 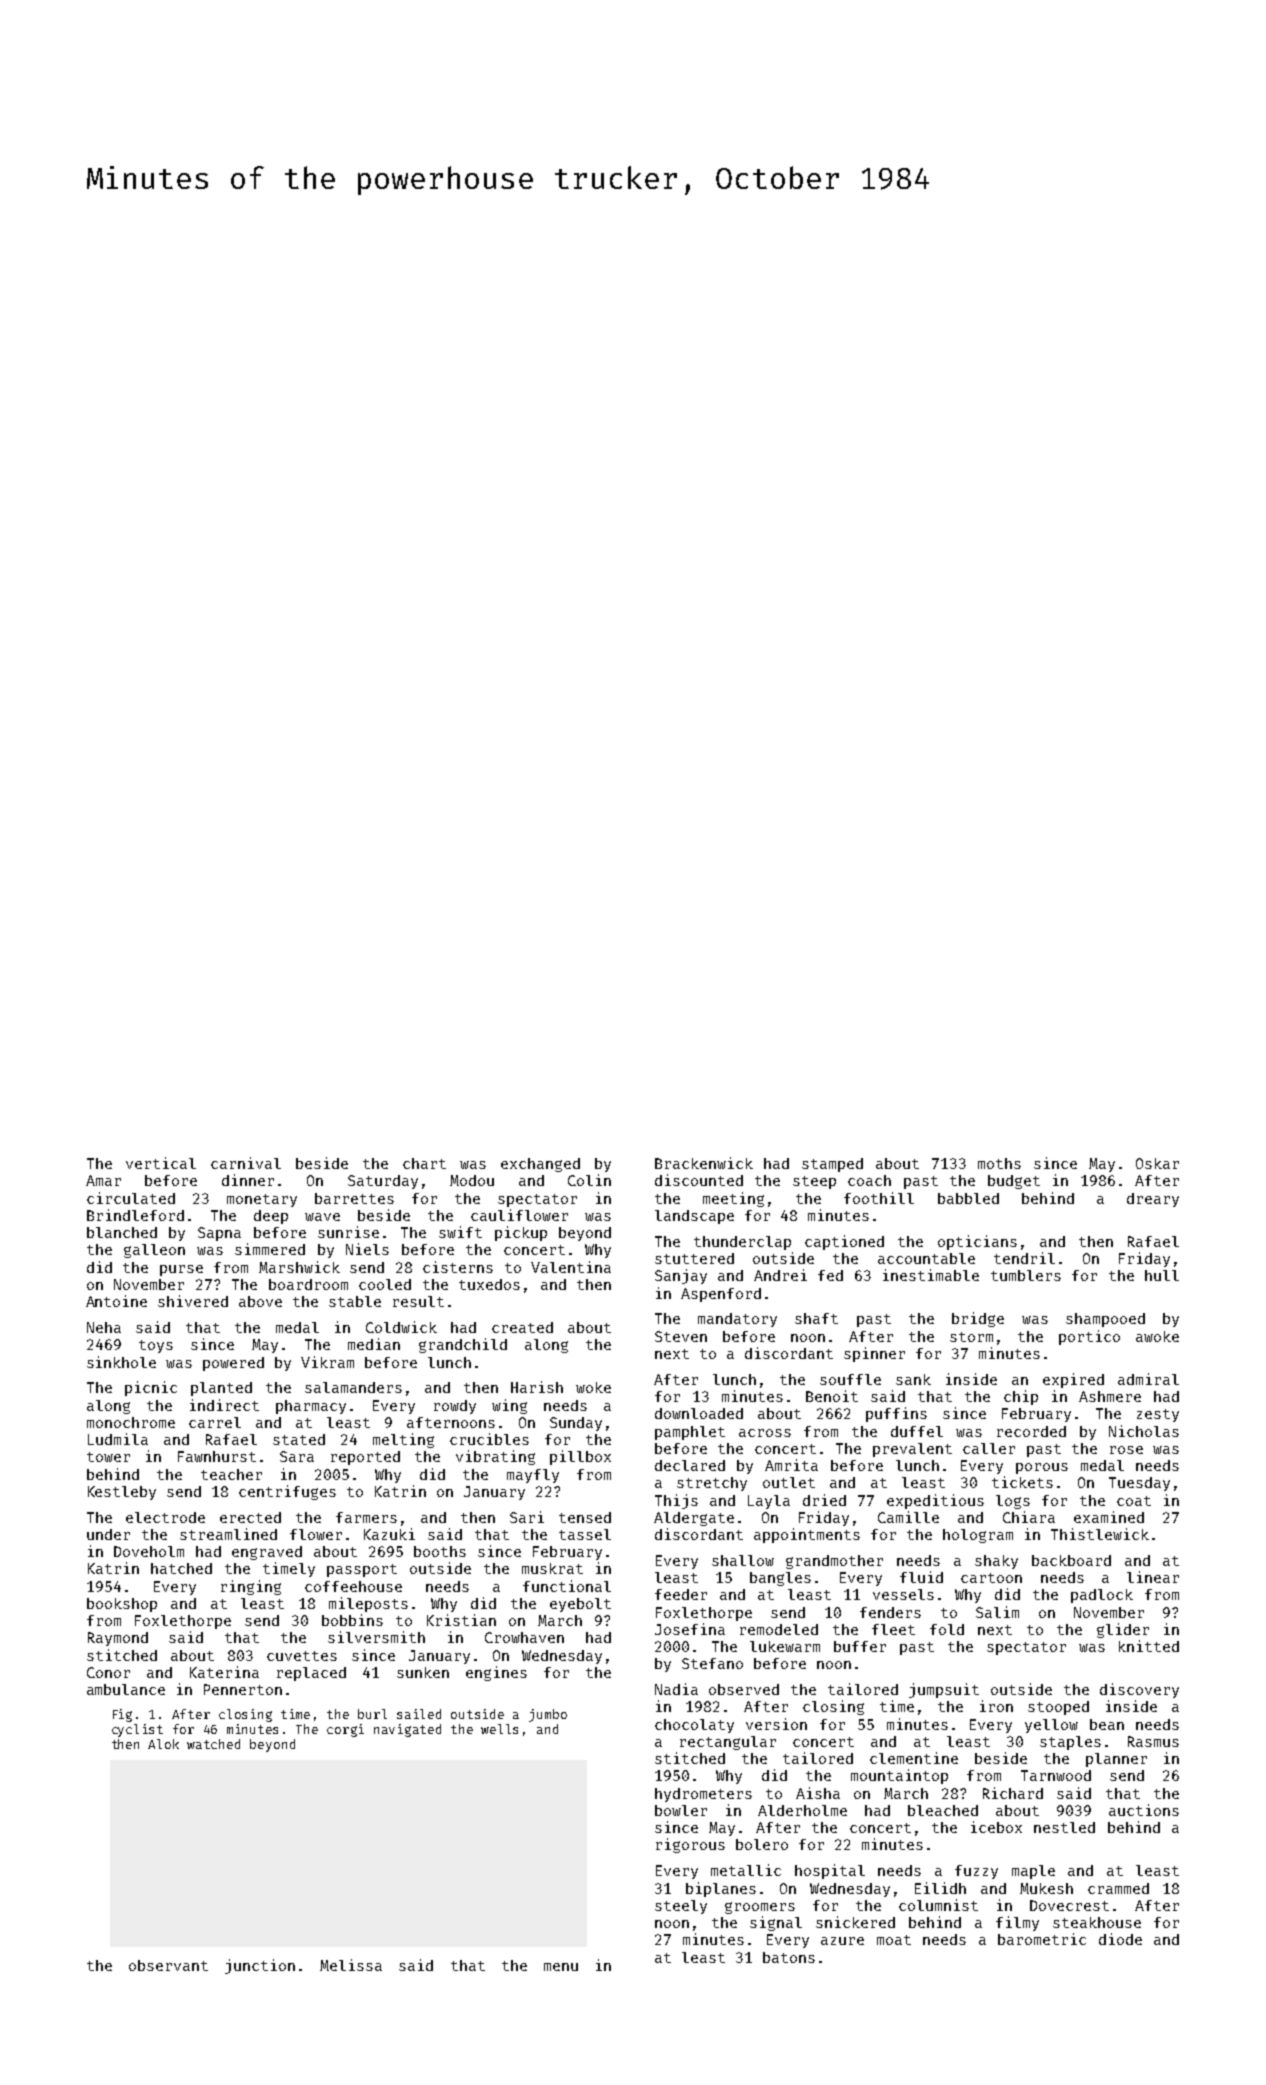 What do you see at coordinates (703, 1795) in the document?
I see `hydrometers` at bounding box center [703, 1795].
